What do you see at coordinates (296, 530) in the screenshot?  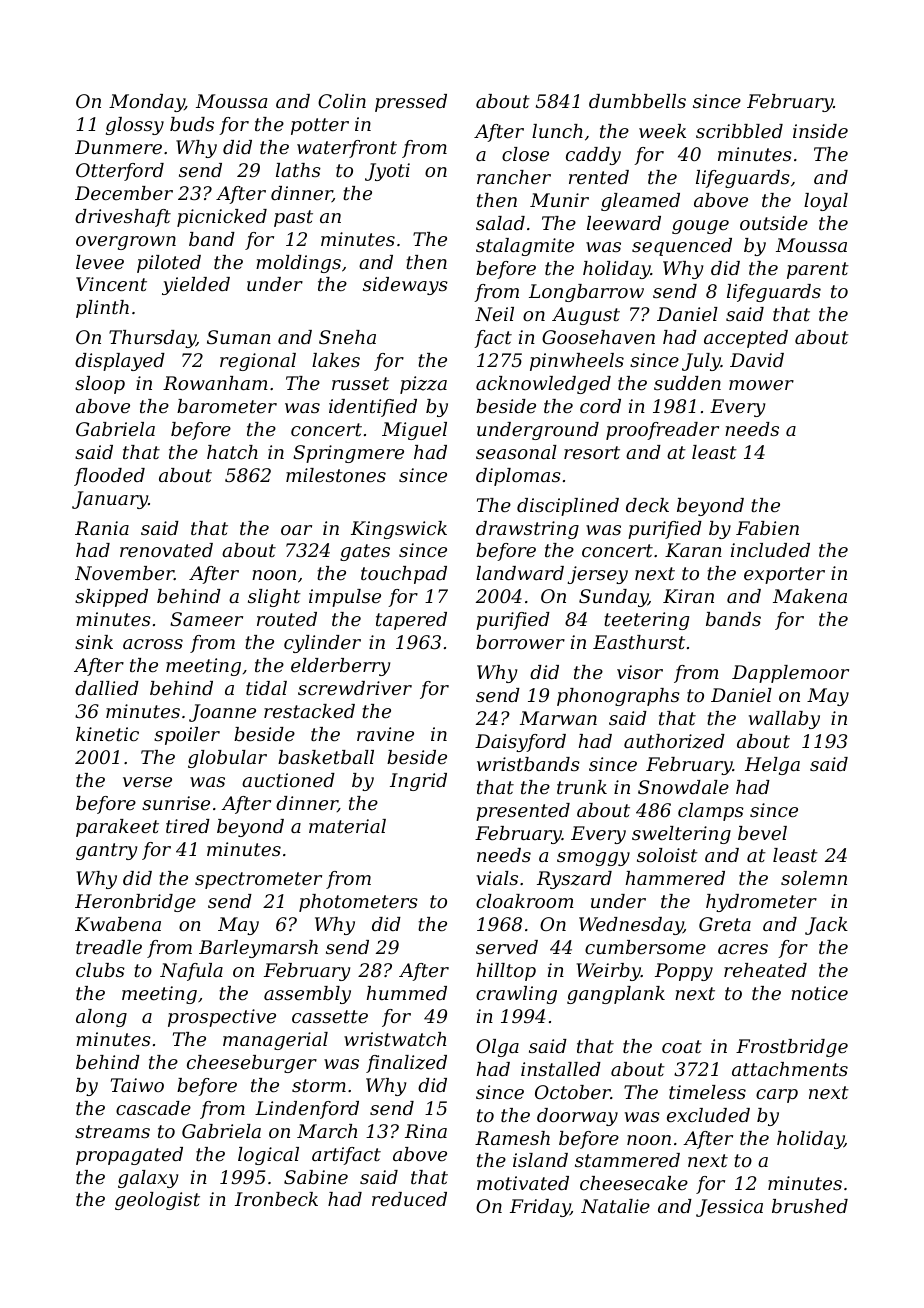 I see `oar` at bounding box center [296, 530].
